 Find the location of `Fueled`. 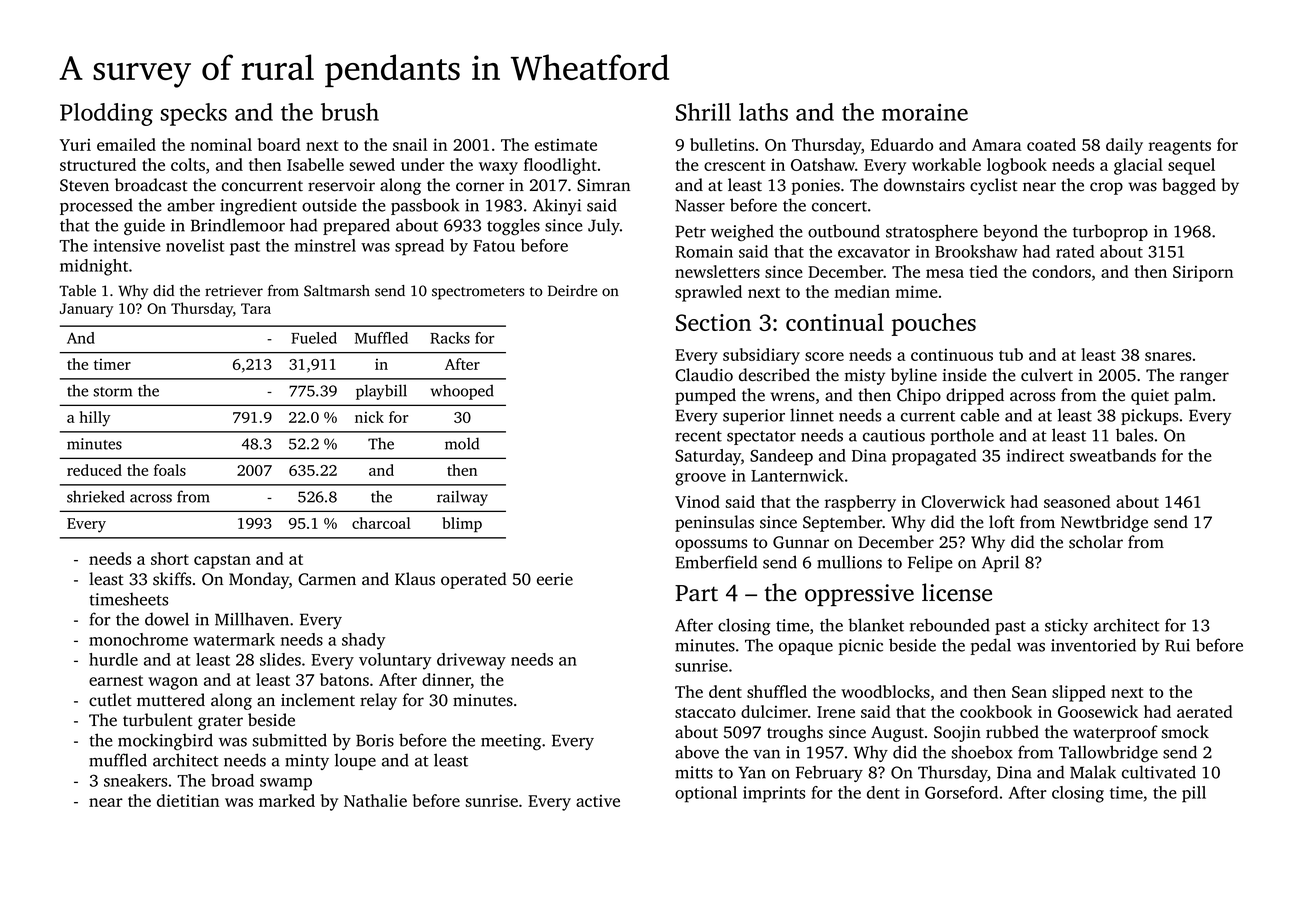

Fueled is located at coordinates (314, 338).
